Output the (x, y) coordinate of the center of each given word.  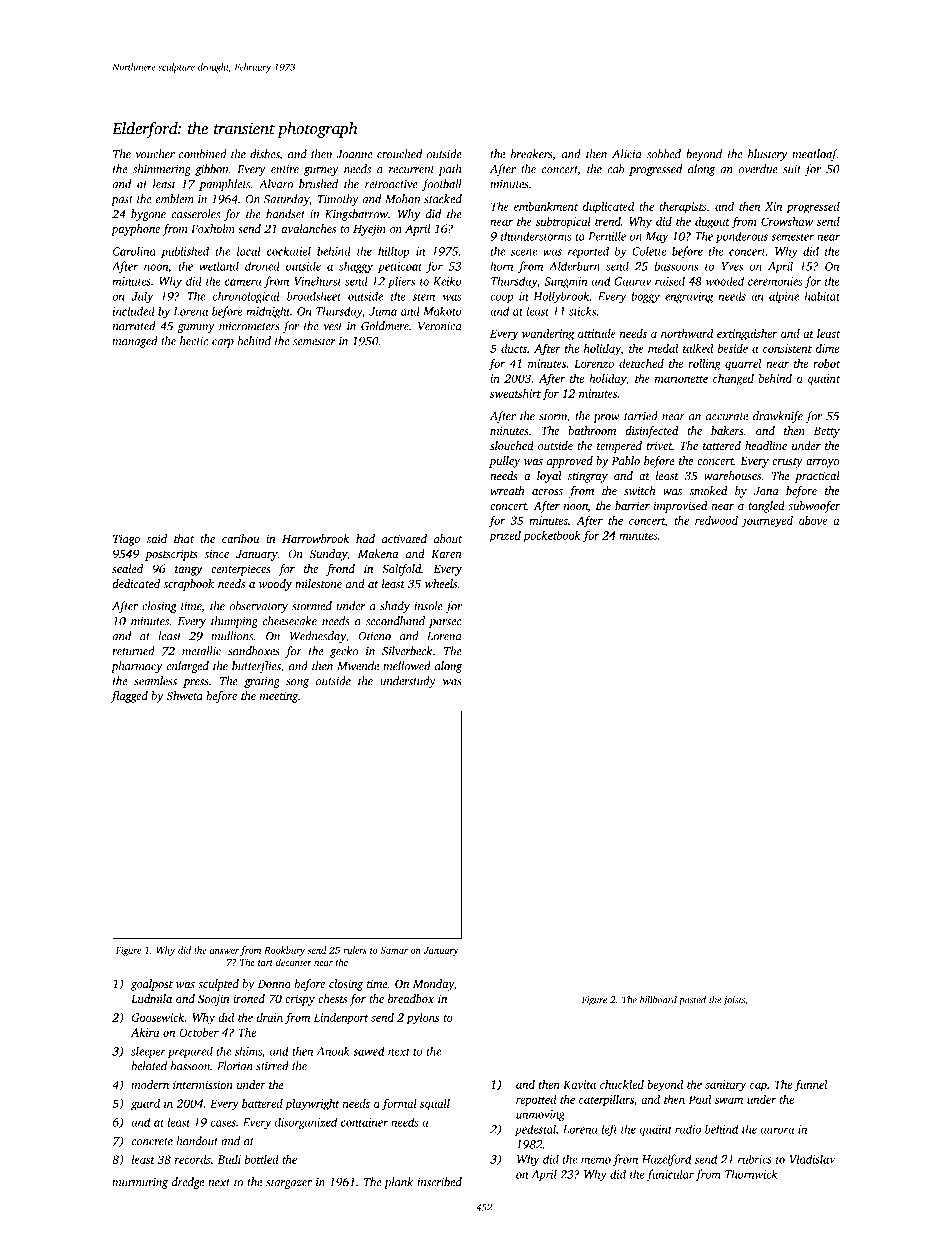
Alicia (626, 154)
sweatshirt (515, 393)
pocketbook (552, 537)
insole (428, 606)
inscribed (440, 1182)
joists (734, 1001)
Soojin (213, 1000)
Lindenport (341, 1019)
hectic (194, 341)
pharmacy (137, 667)
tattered (722, 445)
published (185, 252)
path (449, 170)
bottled (262, 1159)
